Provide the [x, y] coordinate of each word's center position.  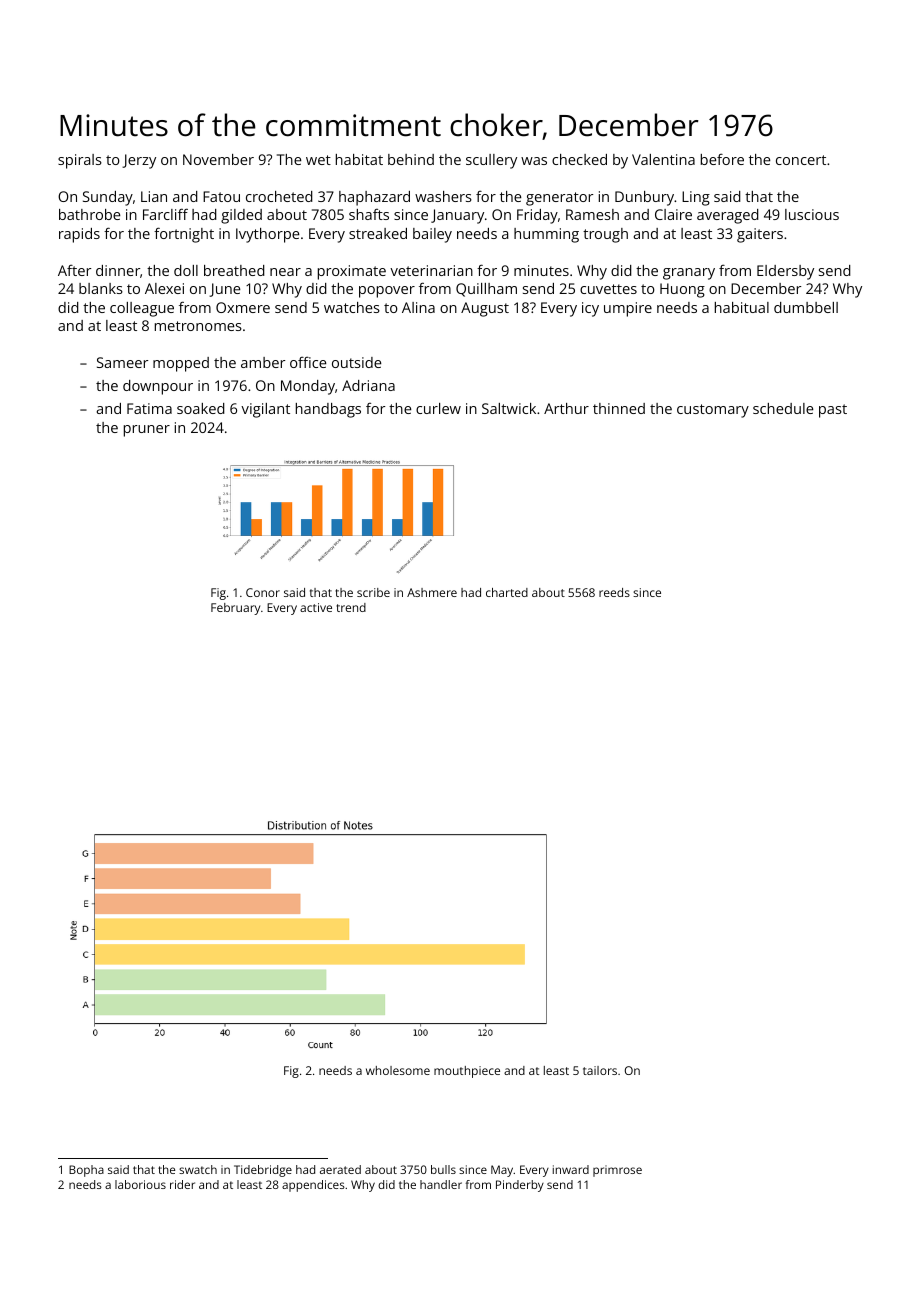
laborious [140, 1184]
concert [801, 160]
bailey [432, 235]
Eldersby [785, 272]
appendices [313, 1186]
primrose [617, 1171]
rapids [79, 235]
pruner [147, 431]
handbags [328, 410]
